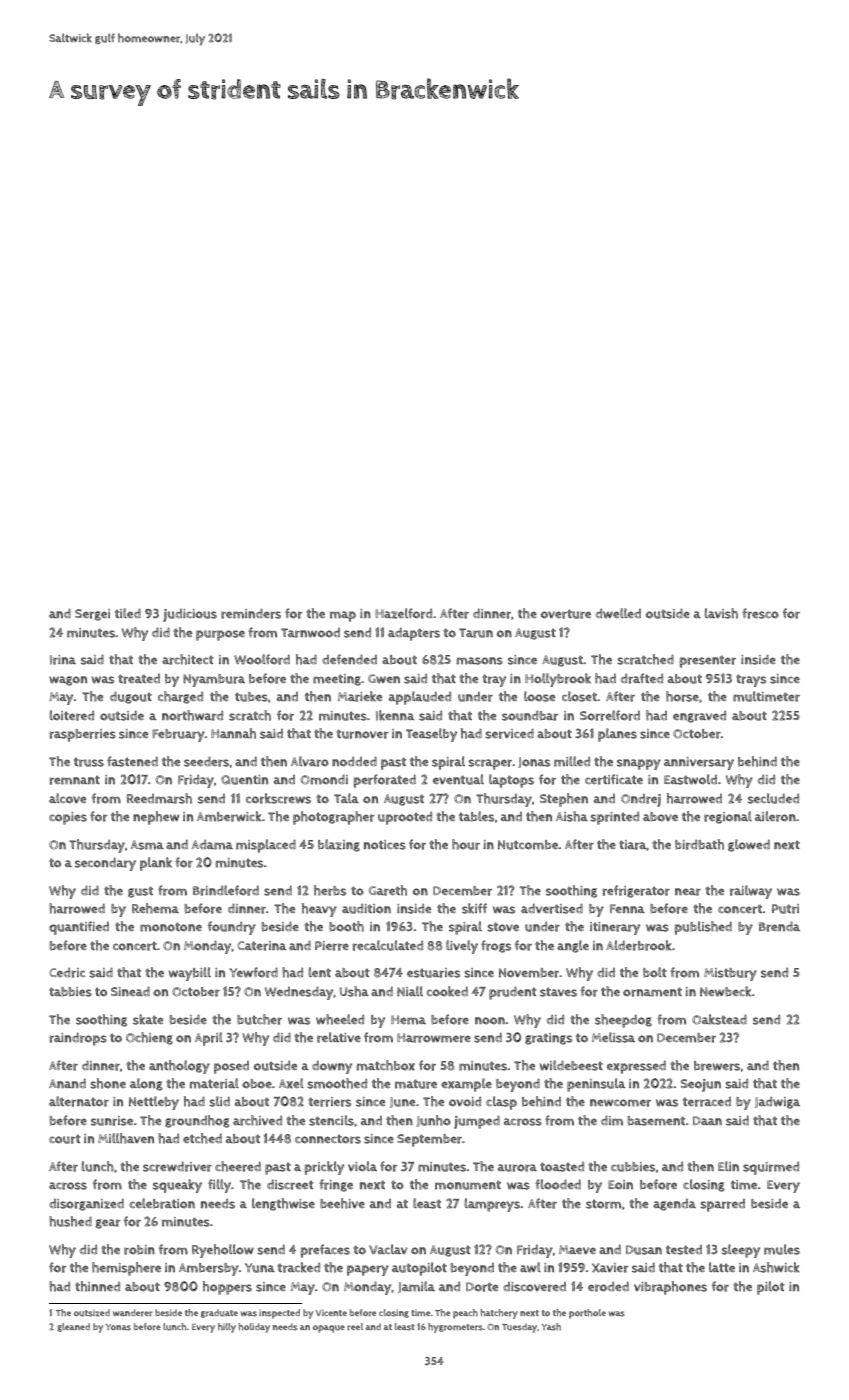 The image size is (849, 1400). What do you see at coordinates (414, 634) in the screenshot?
I see `adapters` at bounding box center [414, 634].
